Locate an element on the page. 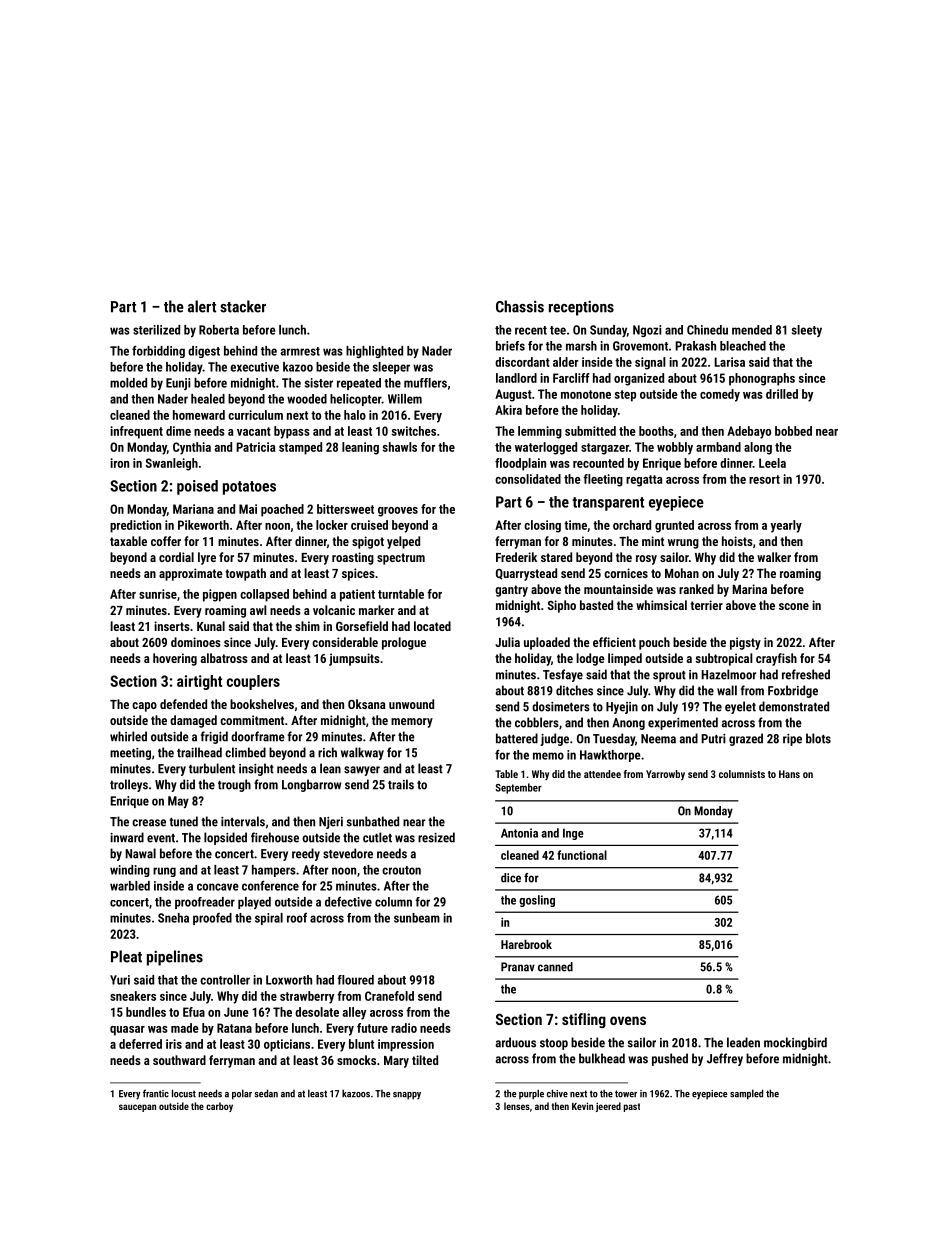 The height and width of the document is (1233, 952). Swanleigh is located at coordinates (172, 464).
